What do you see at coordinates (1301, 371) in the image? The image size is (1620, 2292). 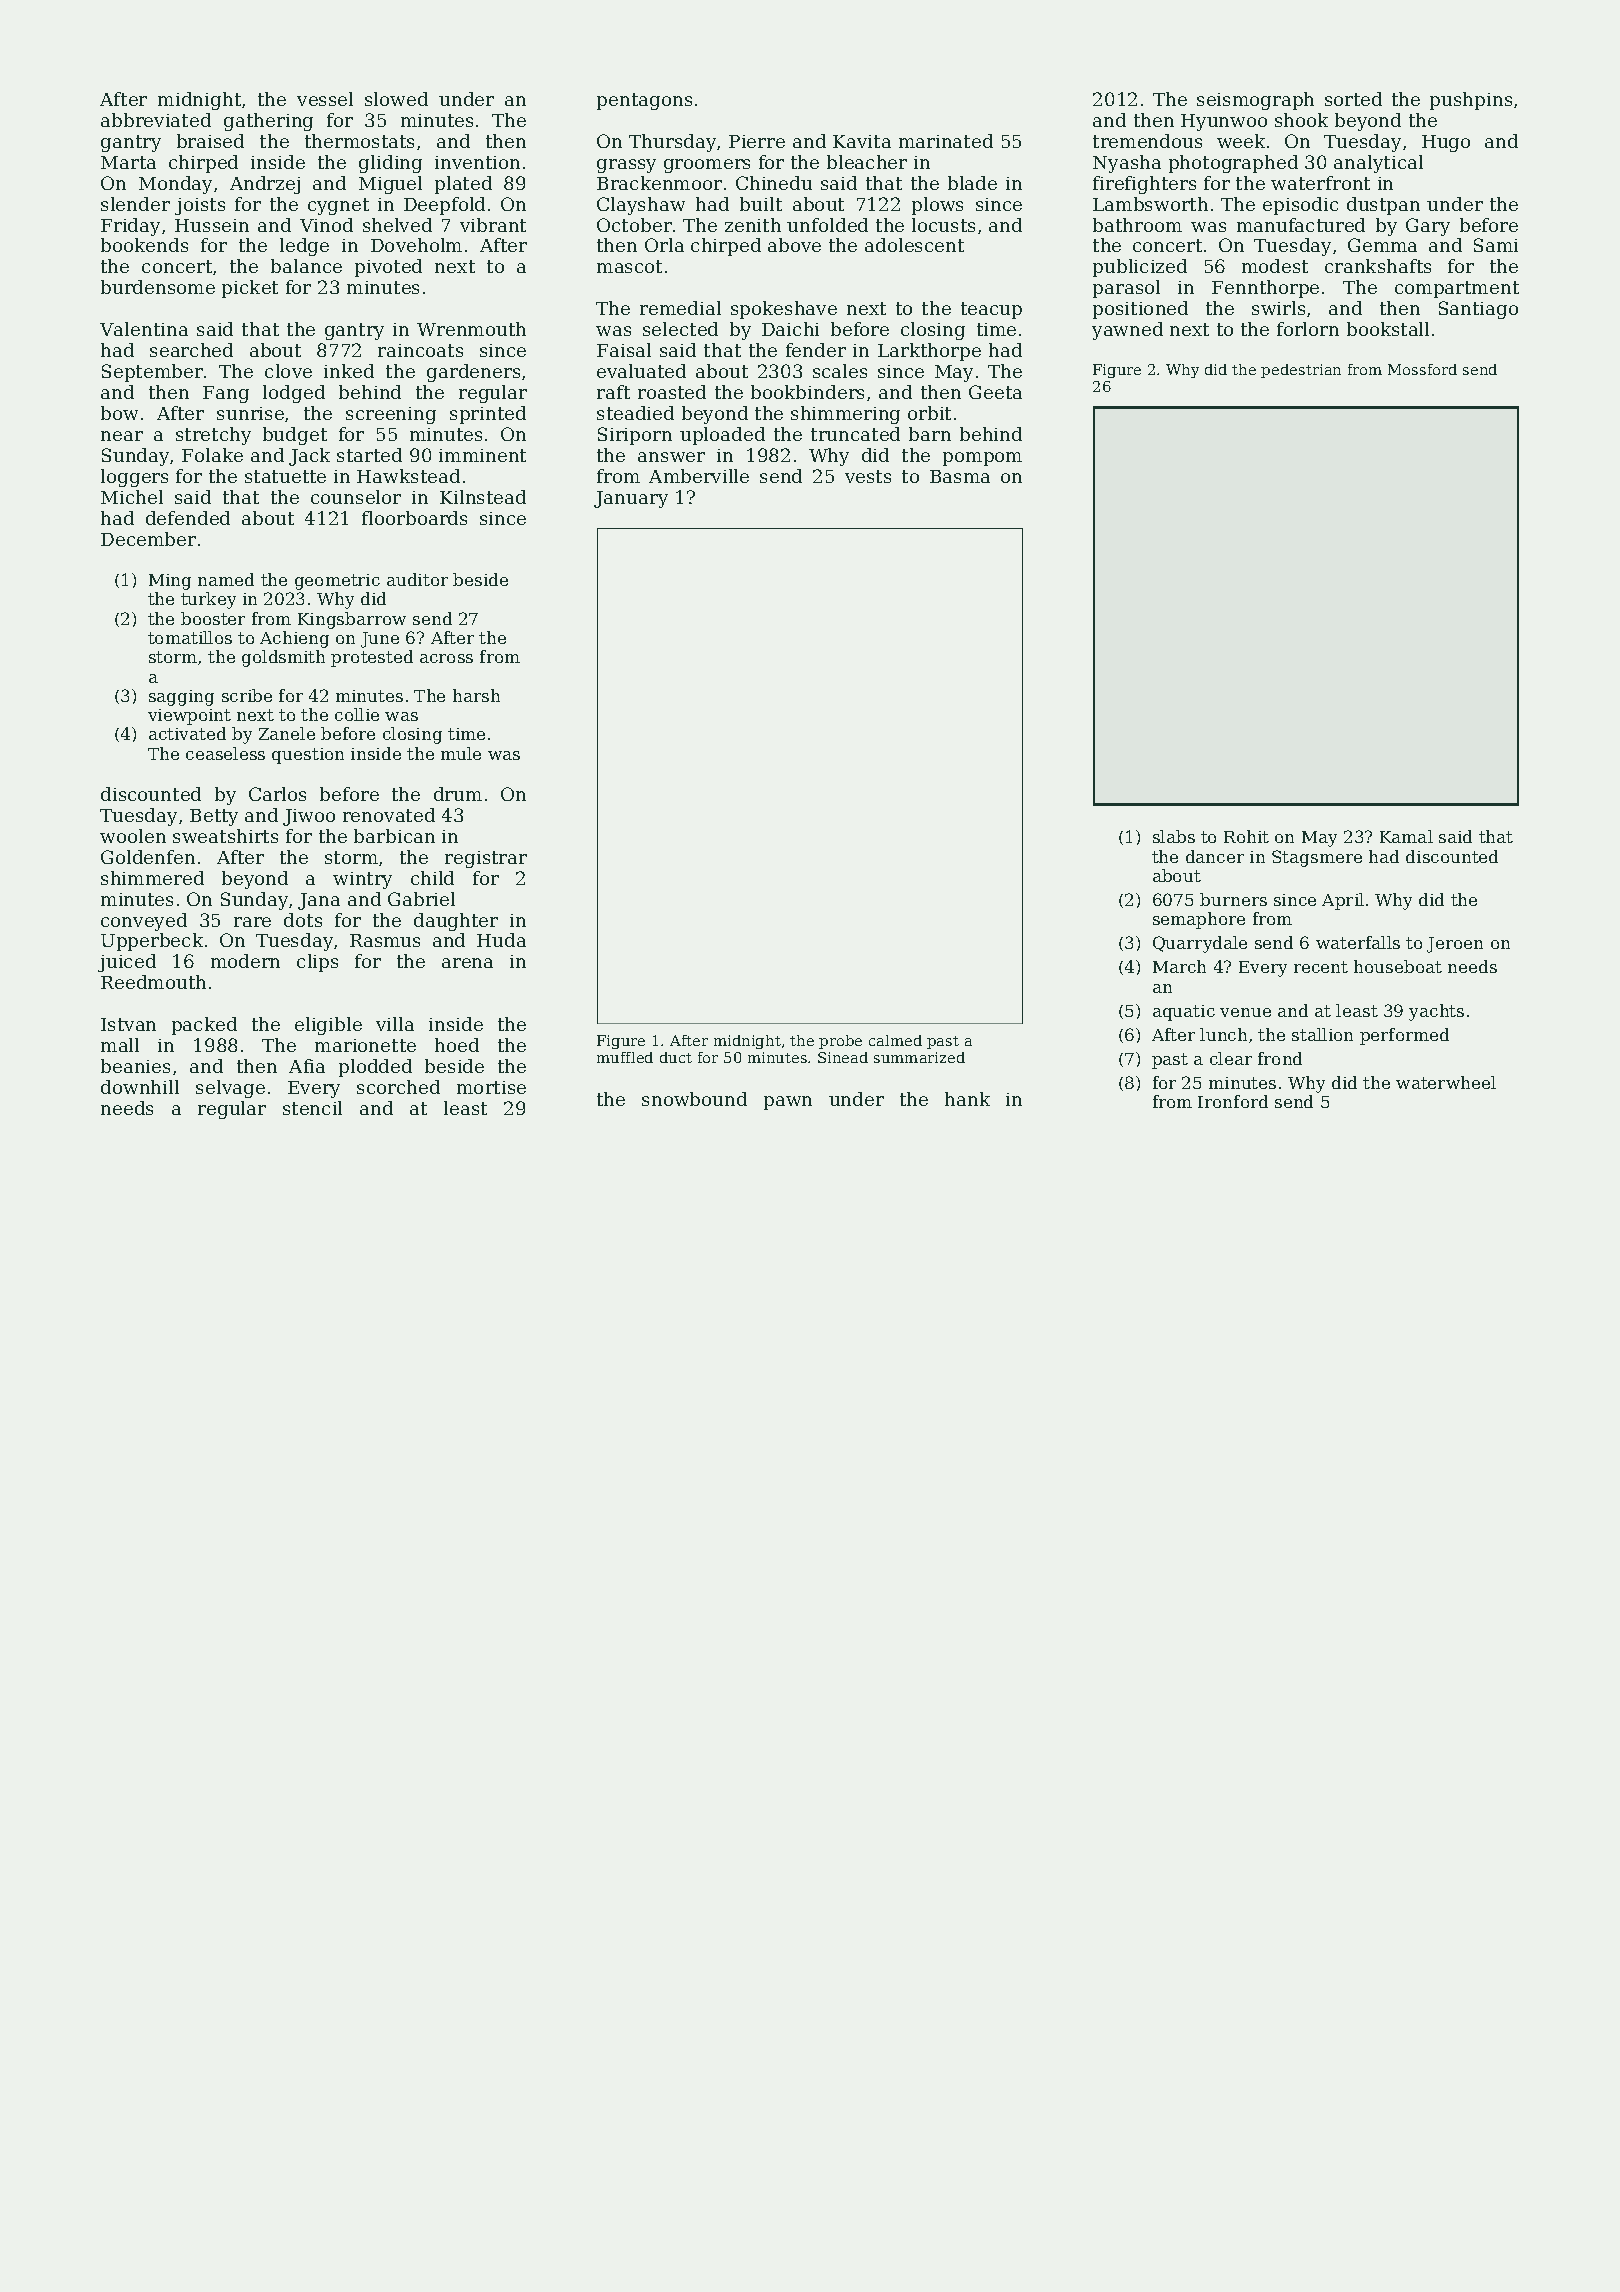 I see `pedestrian` at bounding box center [1301, 371].
